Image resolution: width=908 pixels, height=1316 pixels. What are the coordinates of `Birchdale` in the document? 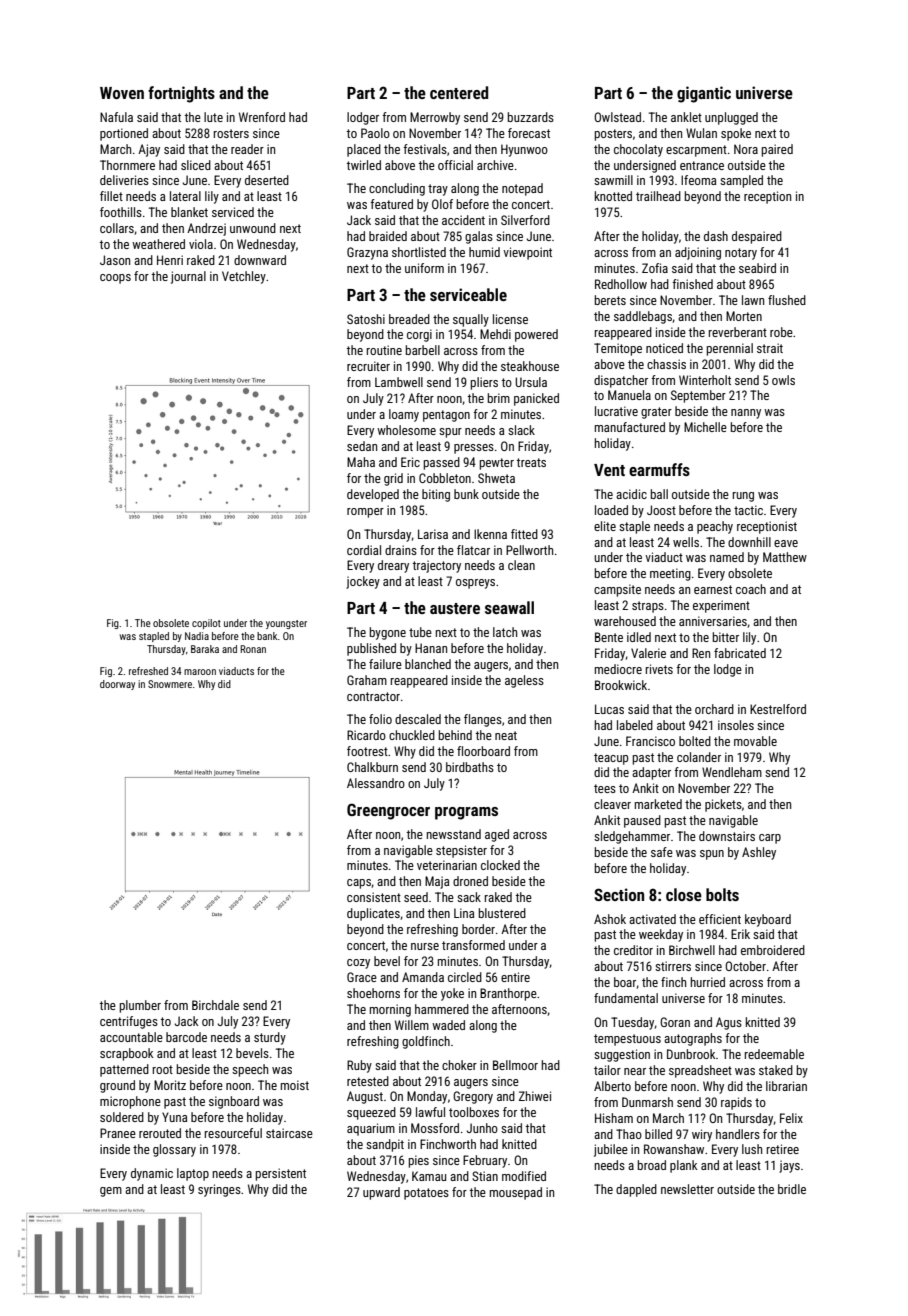 It's located at (215, 1005).
